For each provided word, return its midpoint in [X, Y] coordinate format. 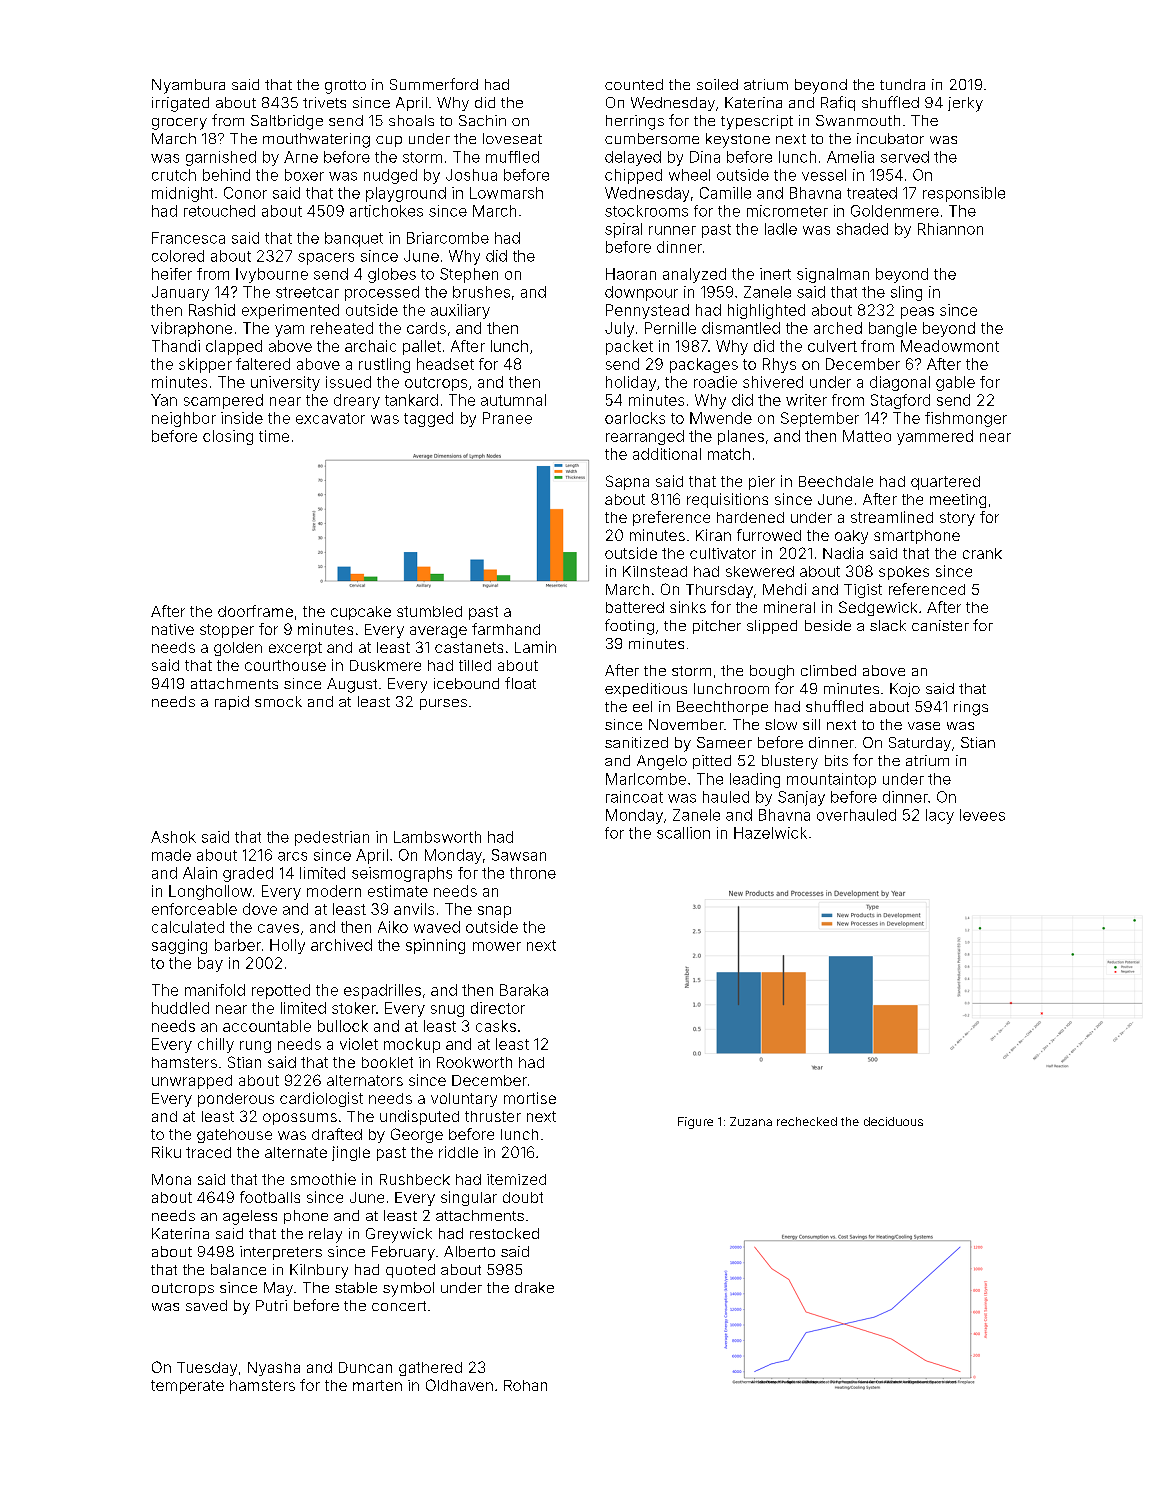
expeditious [646, 690]
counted [634, 84]
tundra [902, 84]
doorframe [255, 611]
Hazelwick [770, 833]
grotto [345, 87]
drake [534, 1287]
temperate [187, 1387]
